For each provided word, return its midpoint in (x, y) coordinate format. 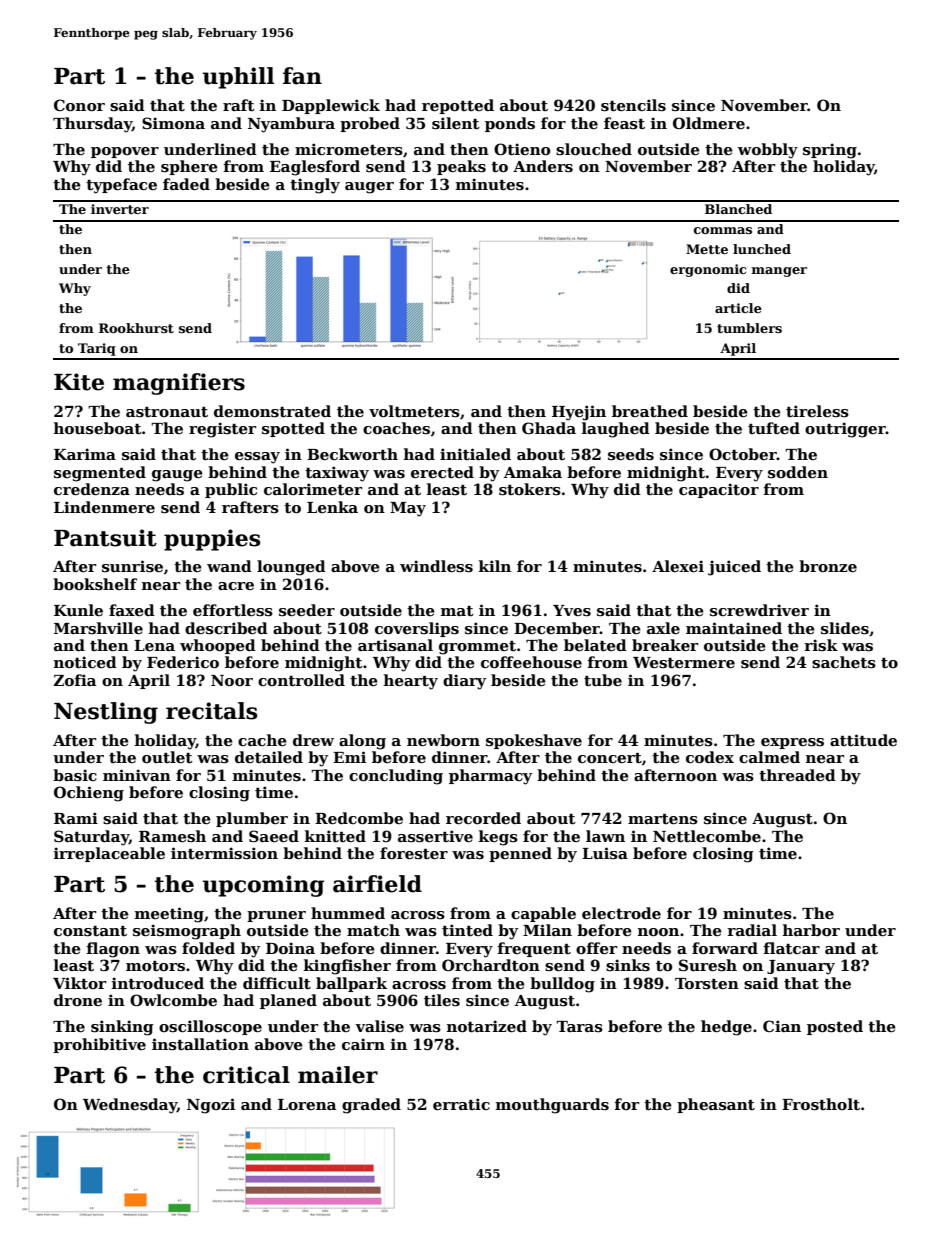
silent (456, 123)
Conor (79, 105)
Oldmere (709, 123)
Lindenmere (104, 507)
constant (90, 931)
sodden (798, 472)
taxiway (337, 474)
